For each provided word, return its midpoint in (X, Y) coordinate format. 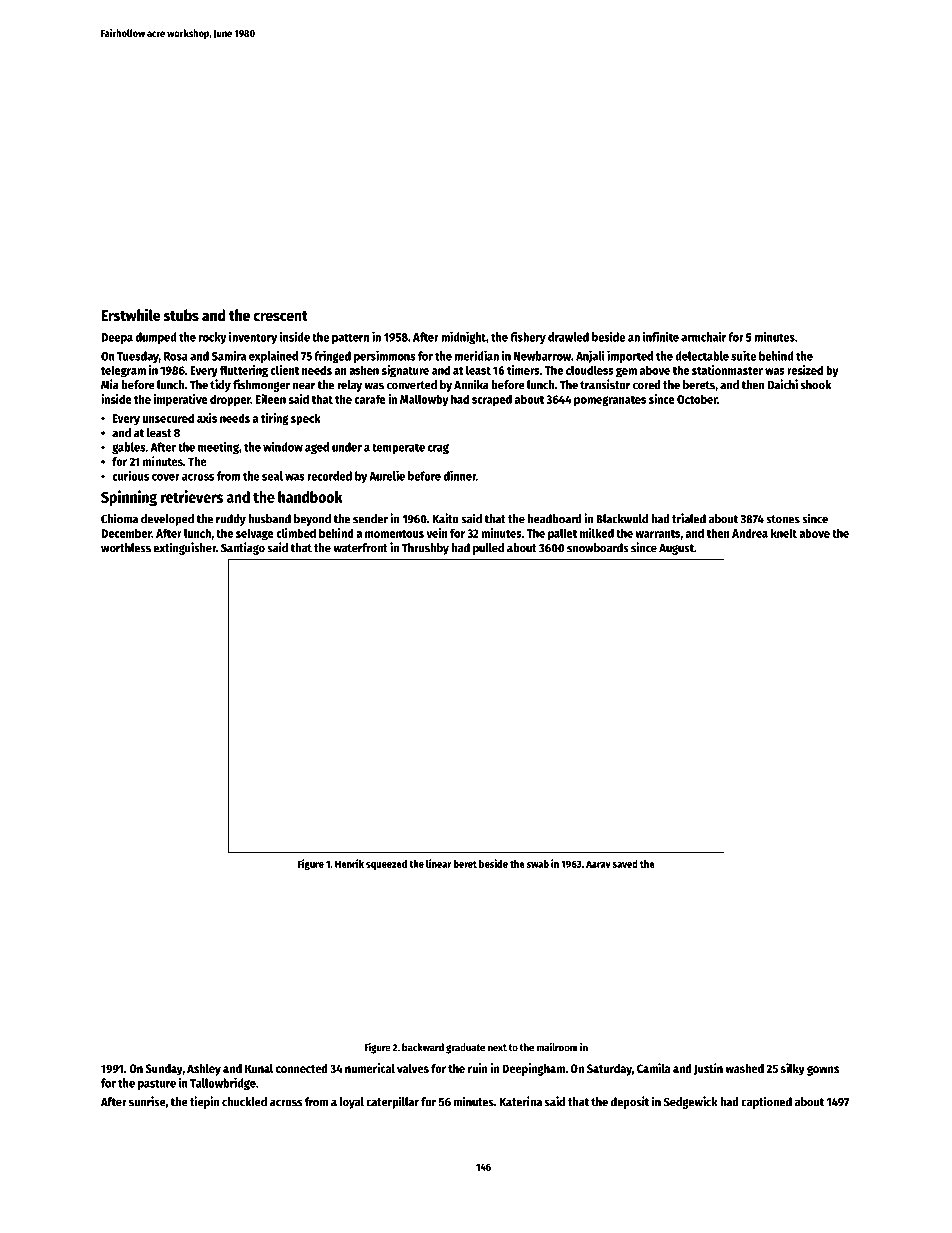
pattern (350, 338)
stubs (181, 315)
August (676, 549)
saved (625, 864)
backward (423, 1047)
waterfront (360, 548)
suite (743, 355)
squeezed (386, 865)
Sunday (164, 1070)
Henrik (349, 863)
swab (538, 864)
